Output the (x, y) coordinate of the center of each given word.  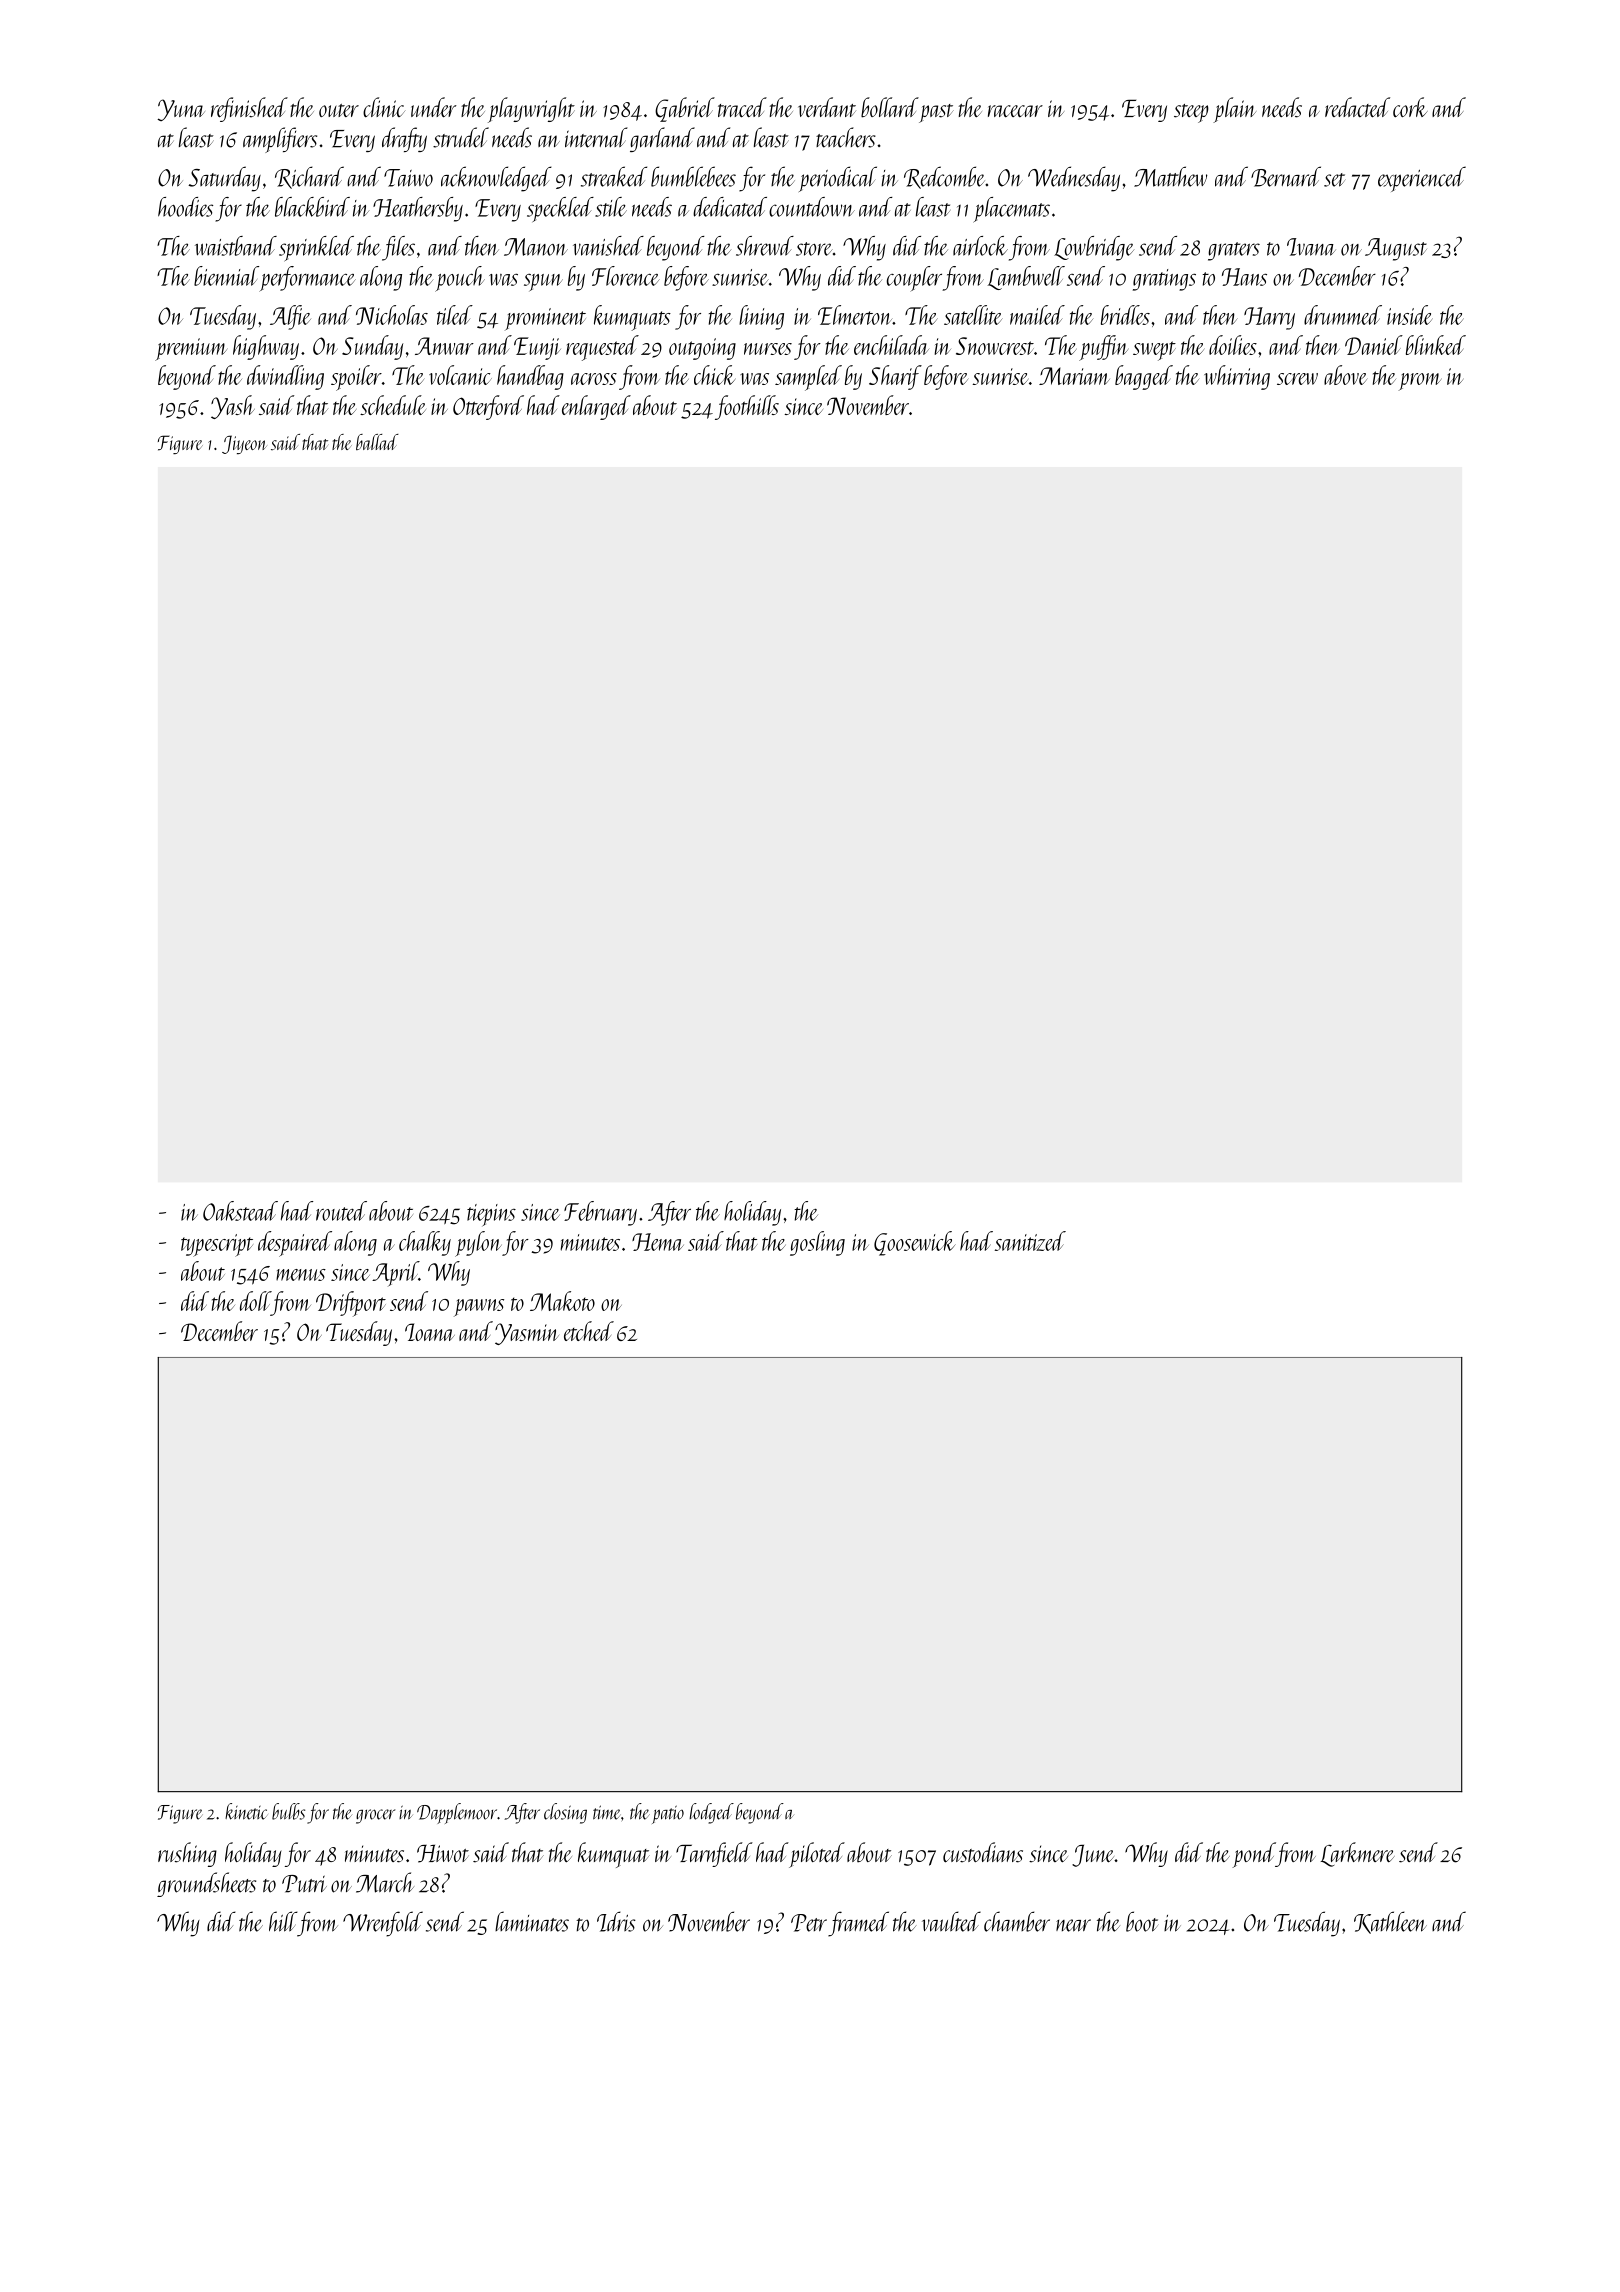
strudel (461, 137)
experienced (1422, 179)
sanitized (1030, 1241)
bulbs (288, 1811)
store (814, 249)
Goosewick (915, 1243)
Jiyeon (244, 444)
